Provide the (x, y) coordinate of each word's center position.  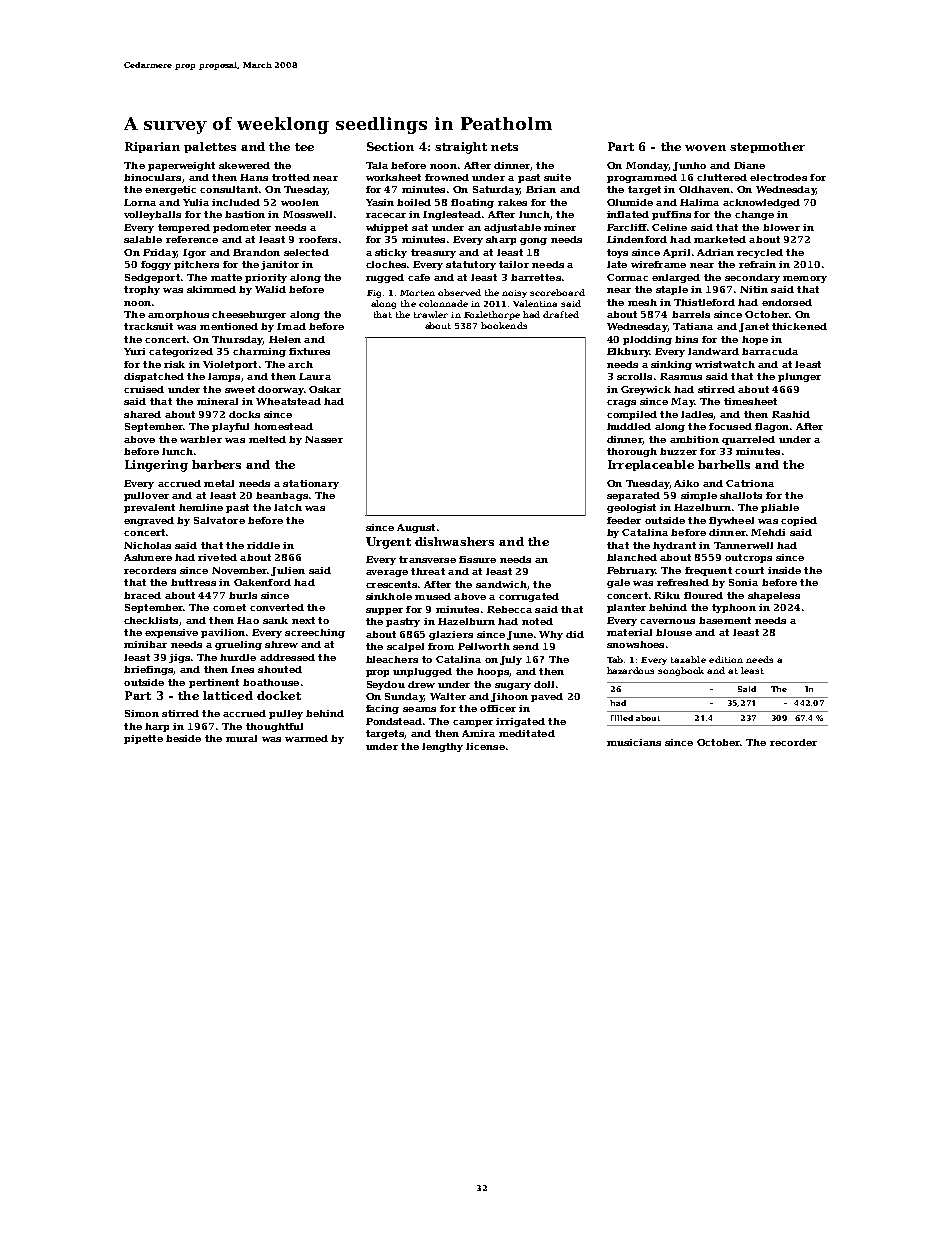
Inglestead (452, 215)
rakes (512, 202)
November (239, 570)
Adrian (715, 252)
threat (428, 571)
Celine (669, 227)
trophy (142, 290)
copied (799, 521)
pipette (143, 739)
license (485, 746)
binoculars (152, 177)
